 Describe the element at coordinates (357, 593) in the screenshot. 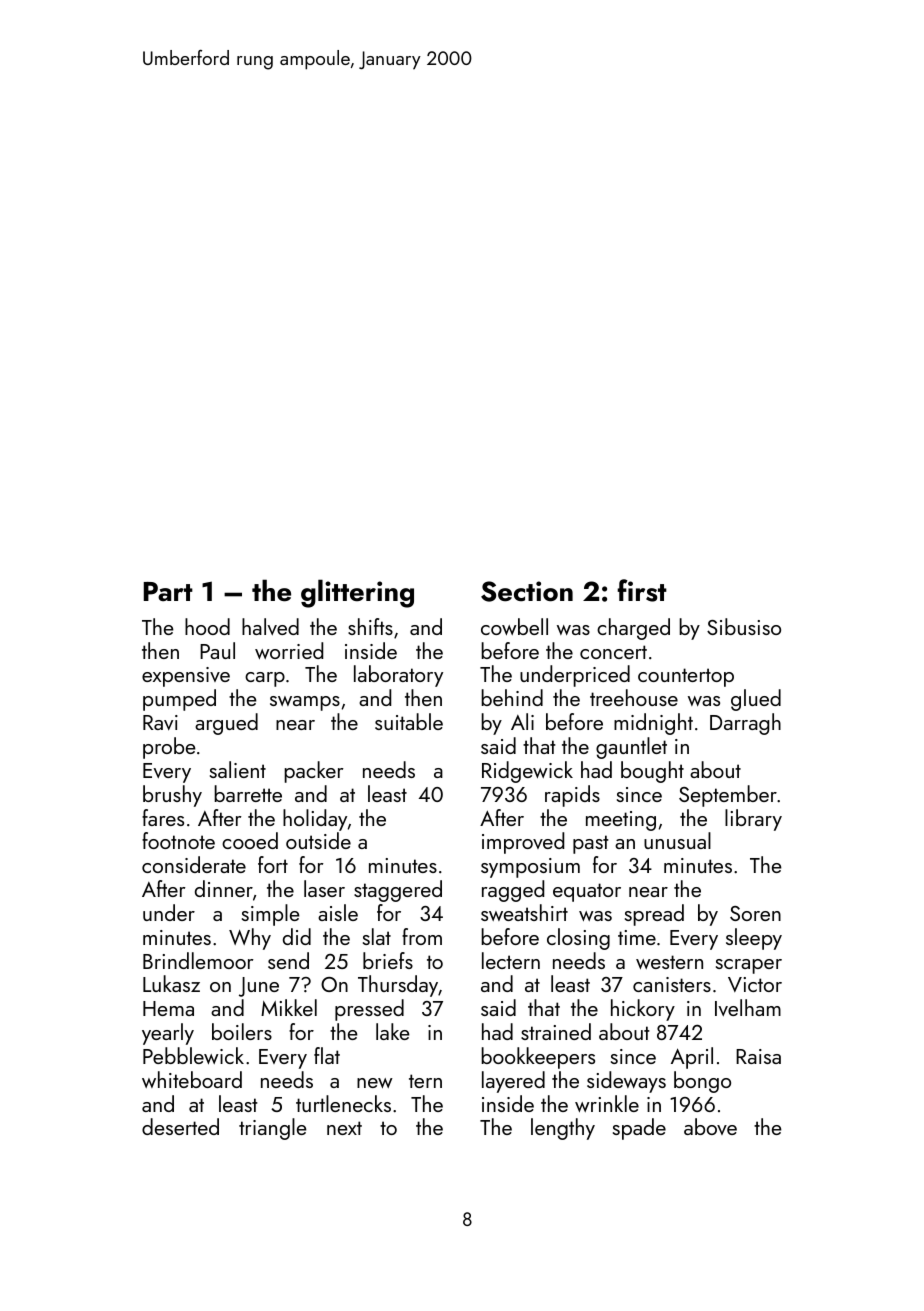

I see `glittering` at that location.
